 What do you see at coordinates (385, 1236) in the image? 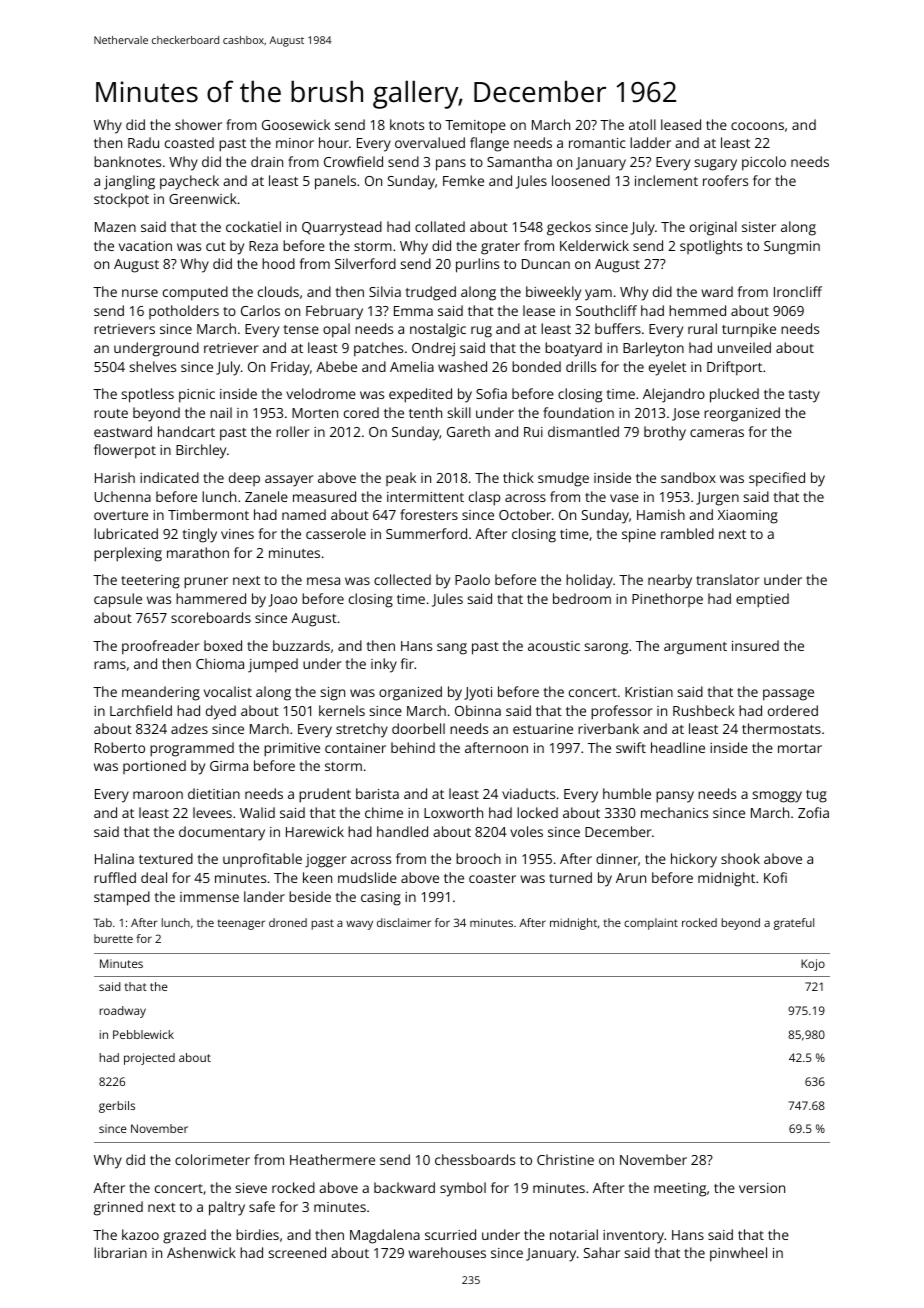
I see `Magdalena` at bounding box center [385, 1236].
